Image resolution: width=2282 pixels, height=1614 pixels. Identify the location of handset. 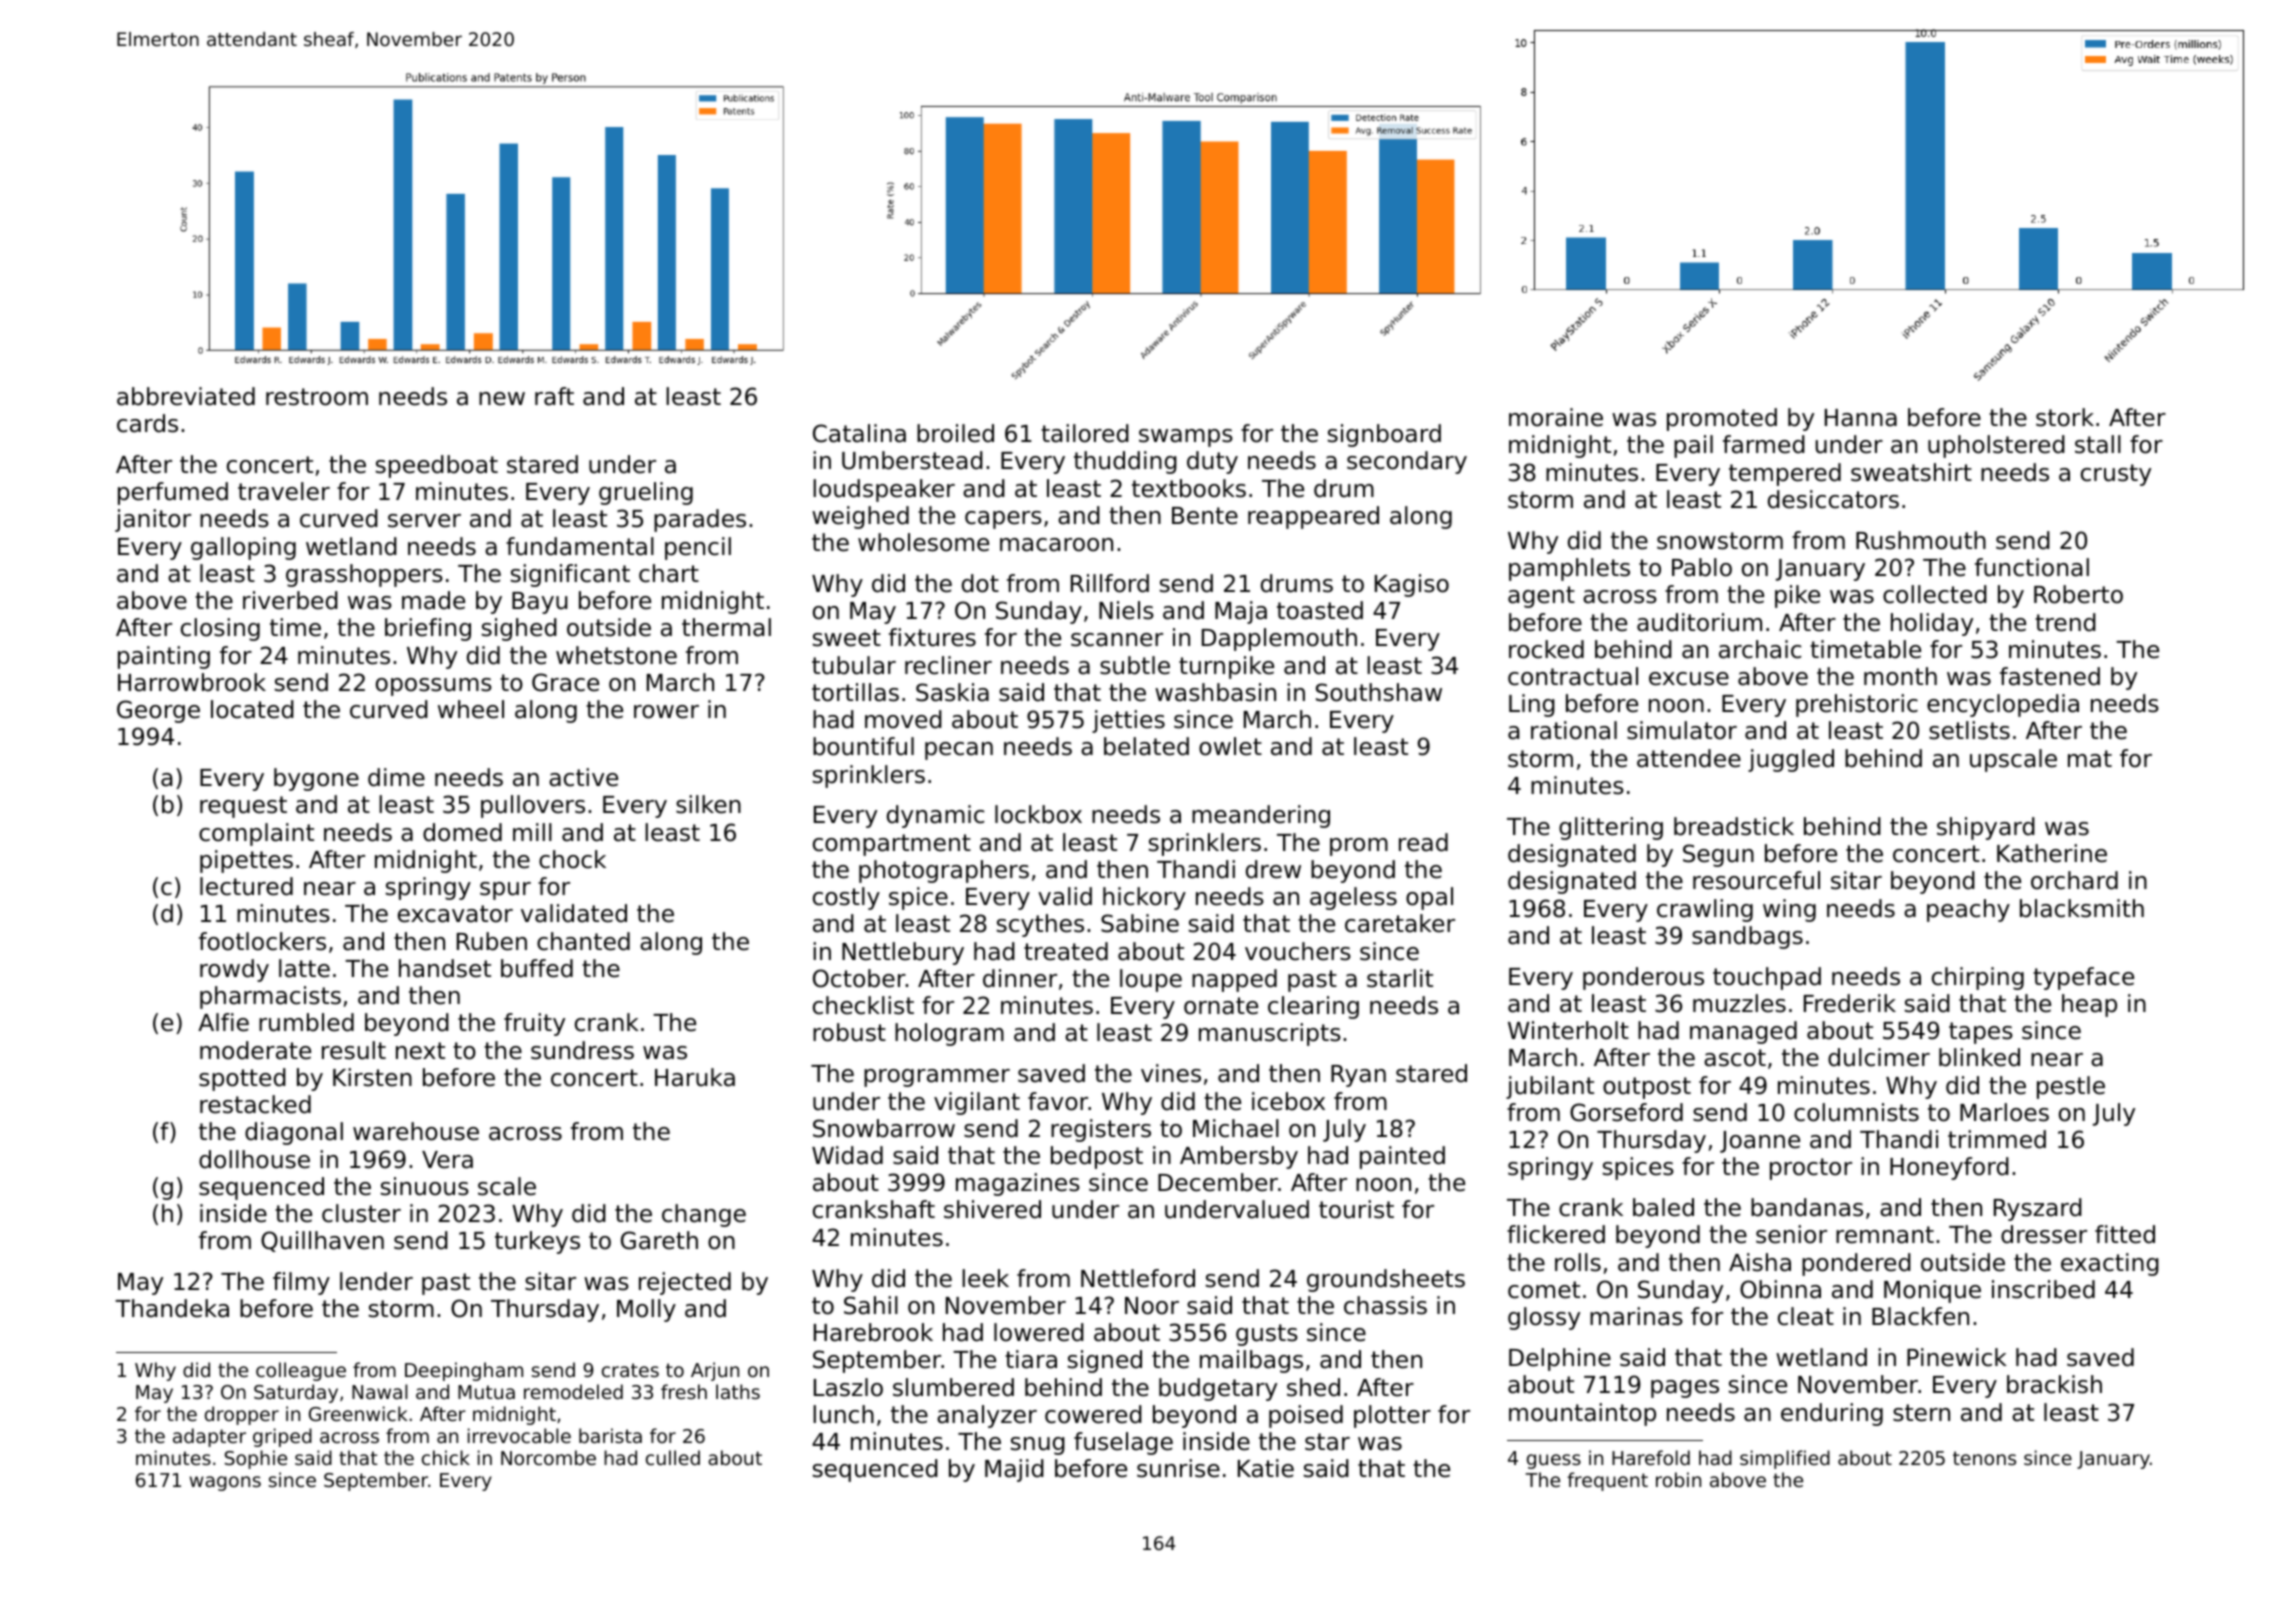
(445, 968).
